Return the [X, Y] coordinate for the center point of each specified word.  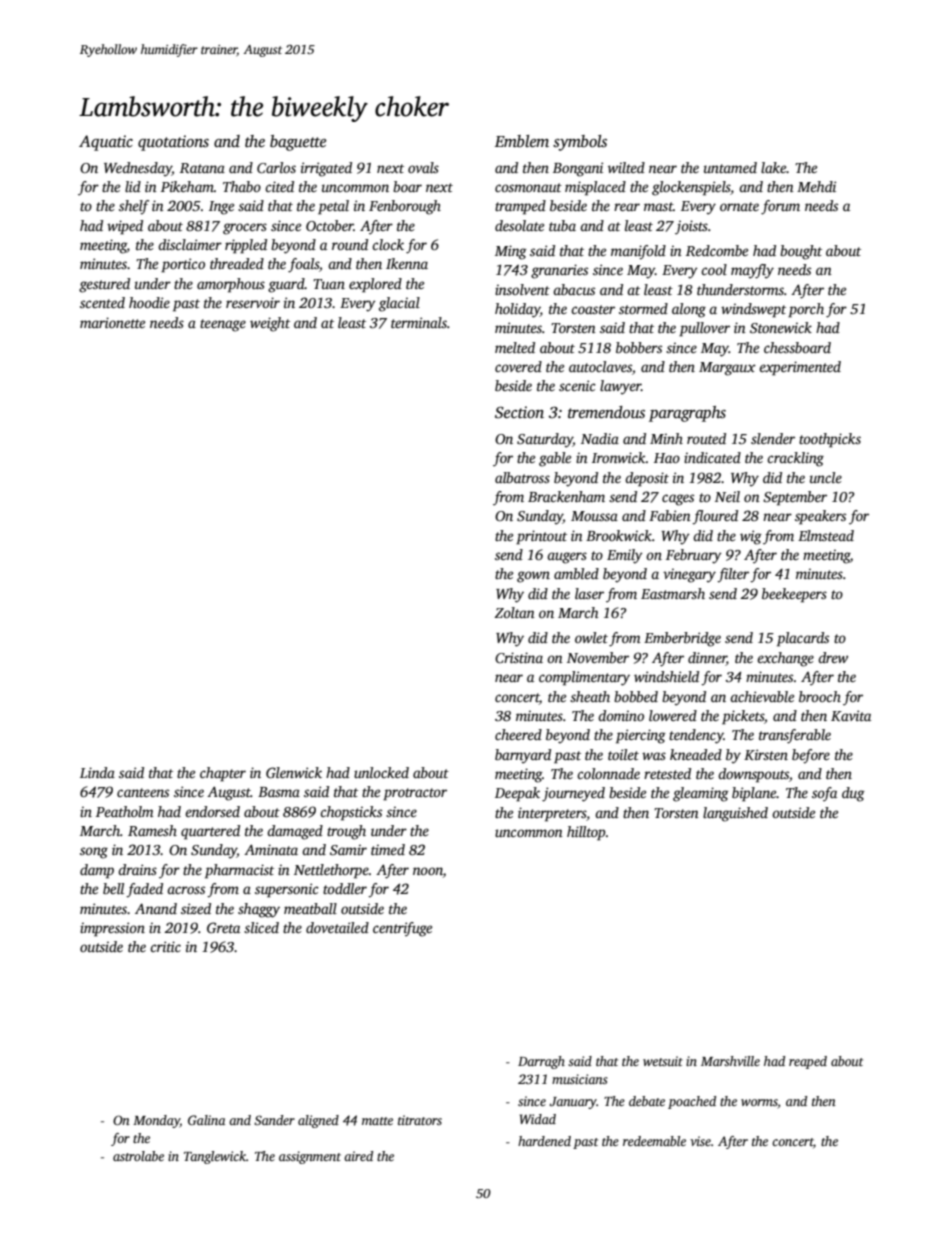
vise [700, 1141]
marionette [112, 322]
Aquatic [106, 143]
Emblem [522, 141]
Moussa [594, 516]
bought [801, 252]
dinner [707, 658]
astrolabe [138, 1156]
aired [358, 1156]
